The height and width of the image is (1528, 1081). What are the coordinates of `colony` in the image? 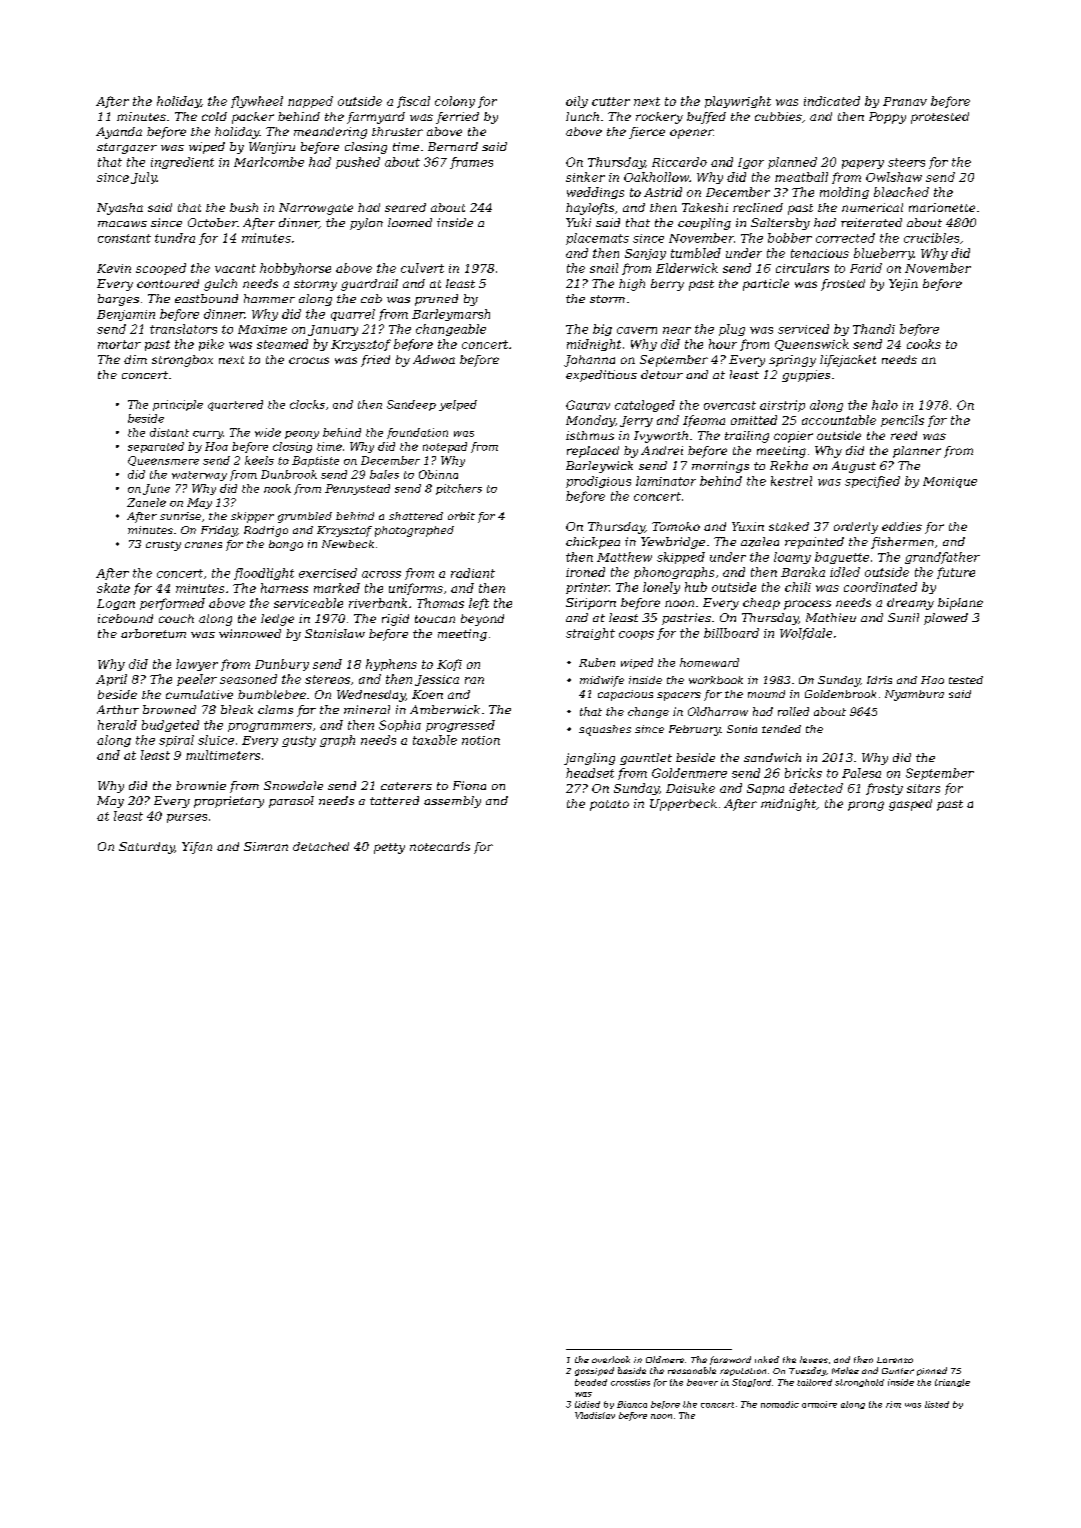 It's located at (455, 102).
